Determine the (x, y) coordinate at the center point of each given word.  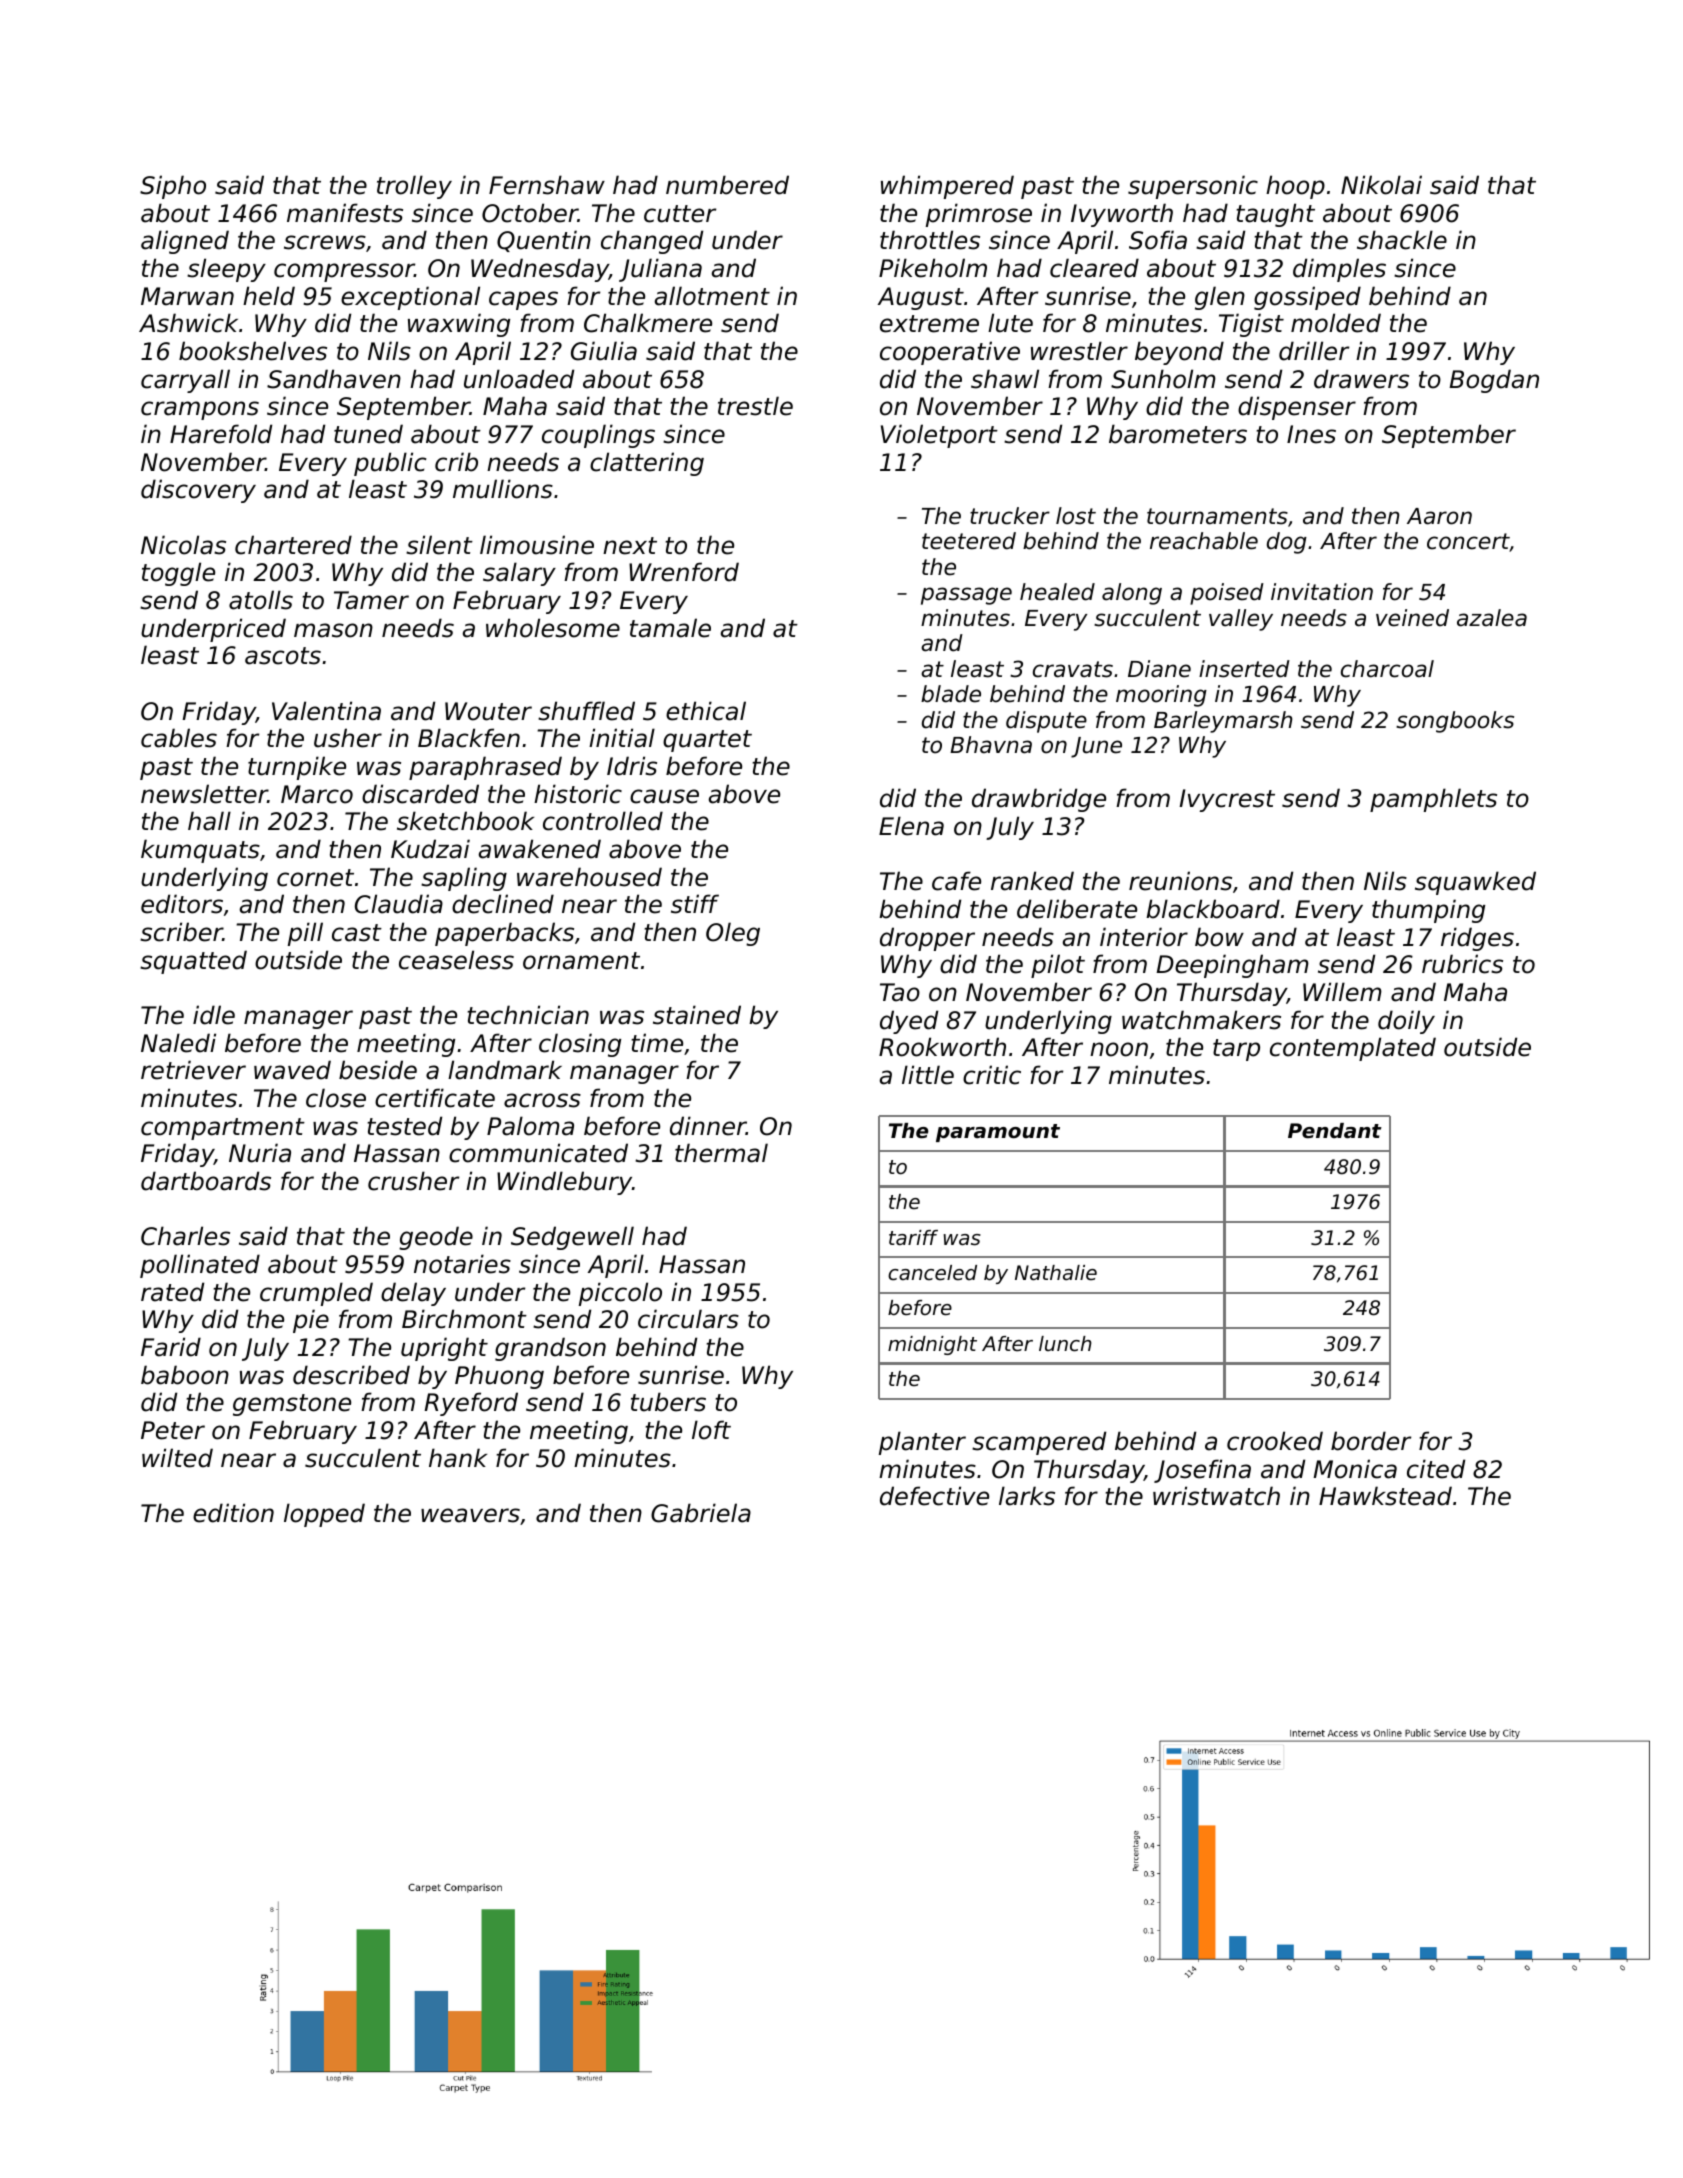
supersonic (1193, 187)
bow (1219, 937)
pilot (1058, 966)
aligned (185, 242)
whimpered (947, 187)
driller (1314, 351)
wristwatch (1216, 1496)
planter (922, 1443)
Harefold (221, 434)
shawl (1005, 379)
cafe (956, 881)
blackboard (1213, 909)
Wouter (488, 711)
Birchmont (464, 1319)
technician (528, 1015)
